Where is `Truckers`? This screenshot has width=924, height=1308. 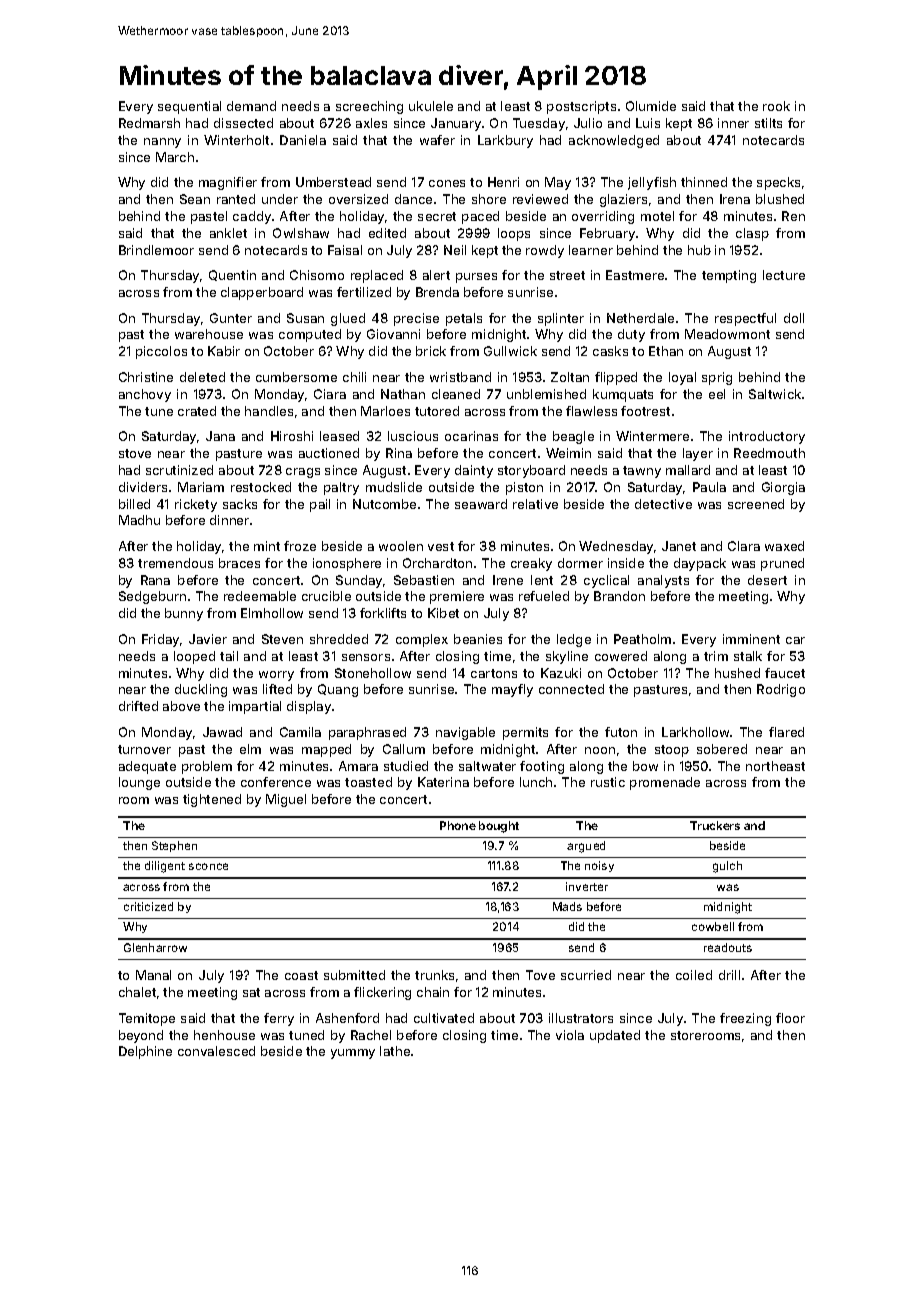
Truckers is located at coordinates (715, 825).
